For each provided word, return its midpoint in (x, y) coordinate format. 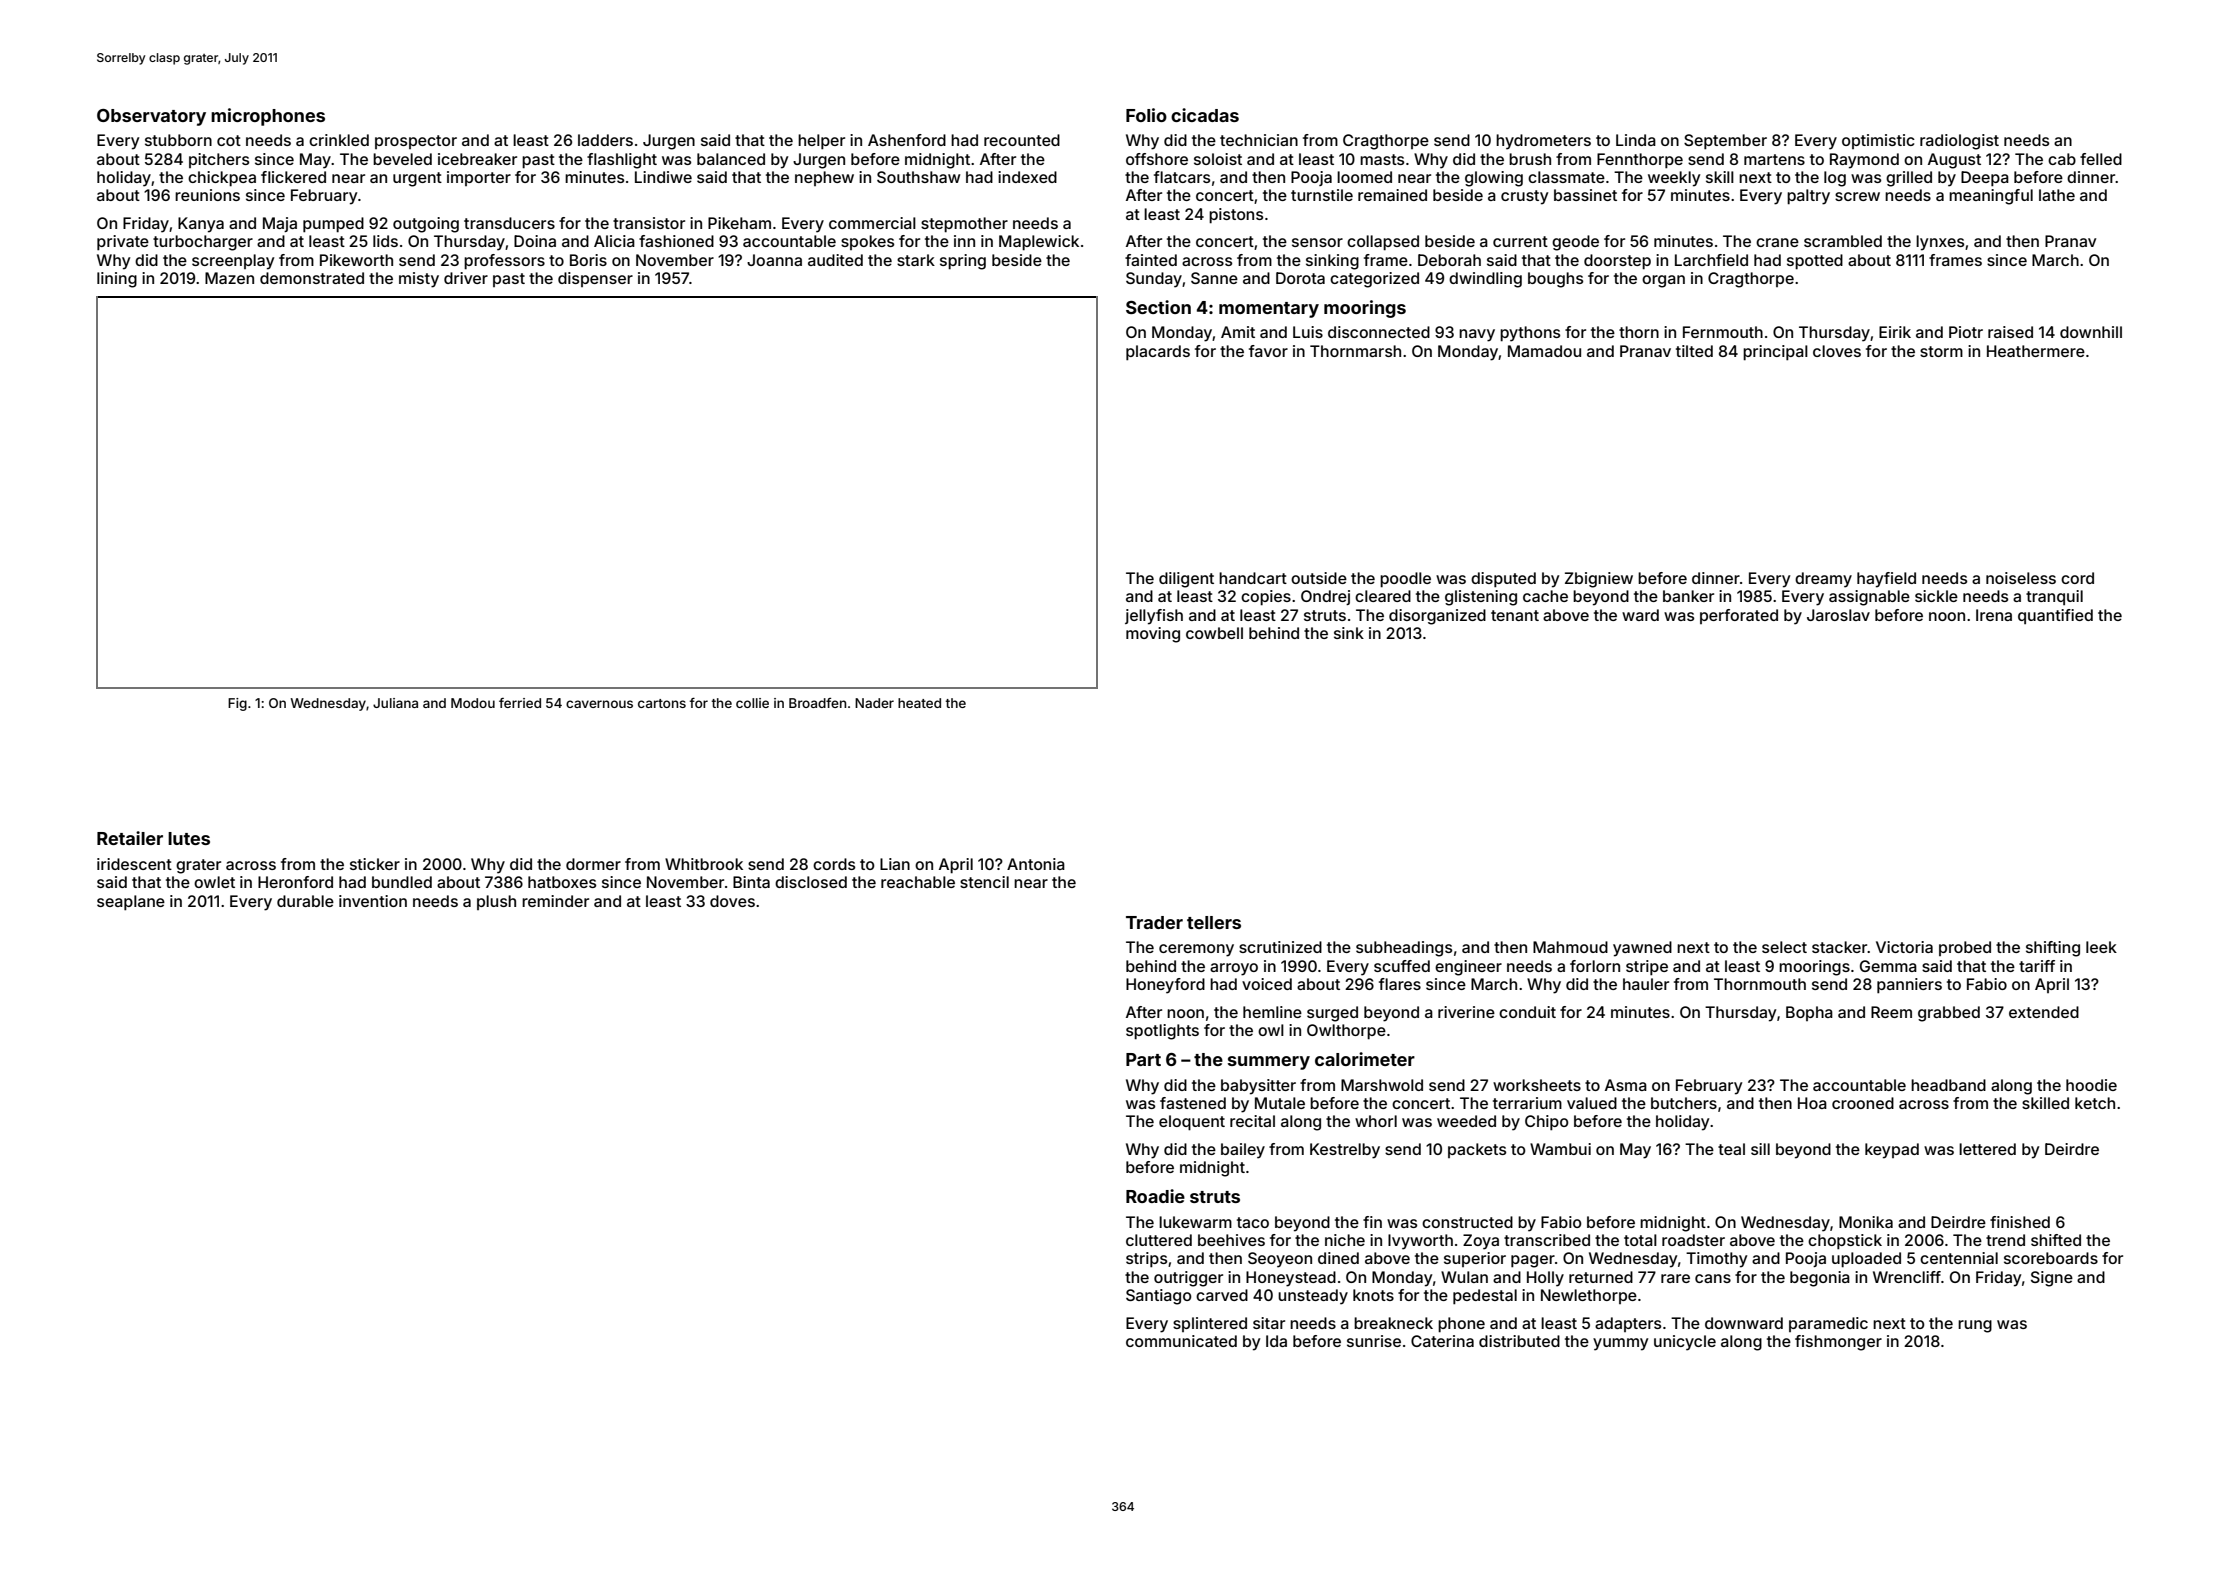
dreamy (1823, 580)
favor (1268, 351)
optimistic (1878, 141)
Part (1143, 1059)
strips (1146, 1260)
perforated (1739, 616)
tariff (2037, 966)
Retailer (130, 838)
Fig (237, 704)
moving (1153, 635)
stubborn (178, 140)
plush (496, 902)
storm (1941, 351)
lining (117, 280)
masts (1382, 159)
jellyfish (1154, 617)
